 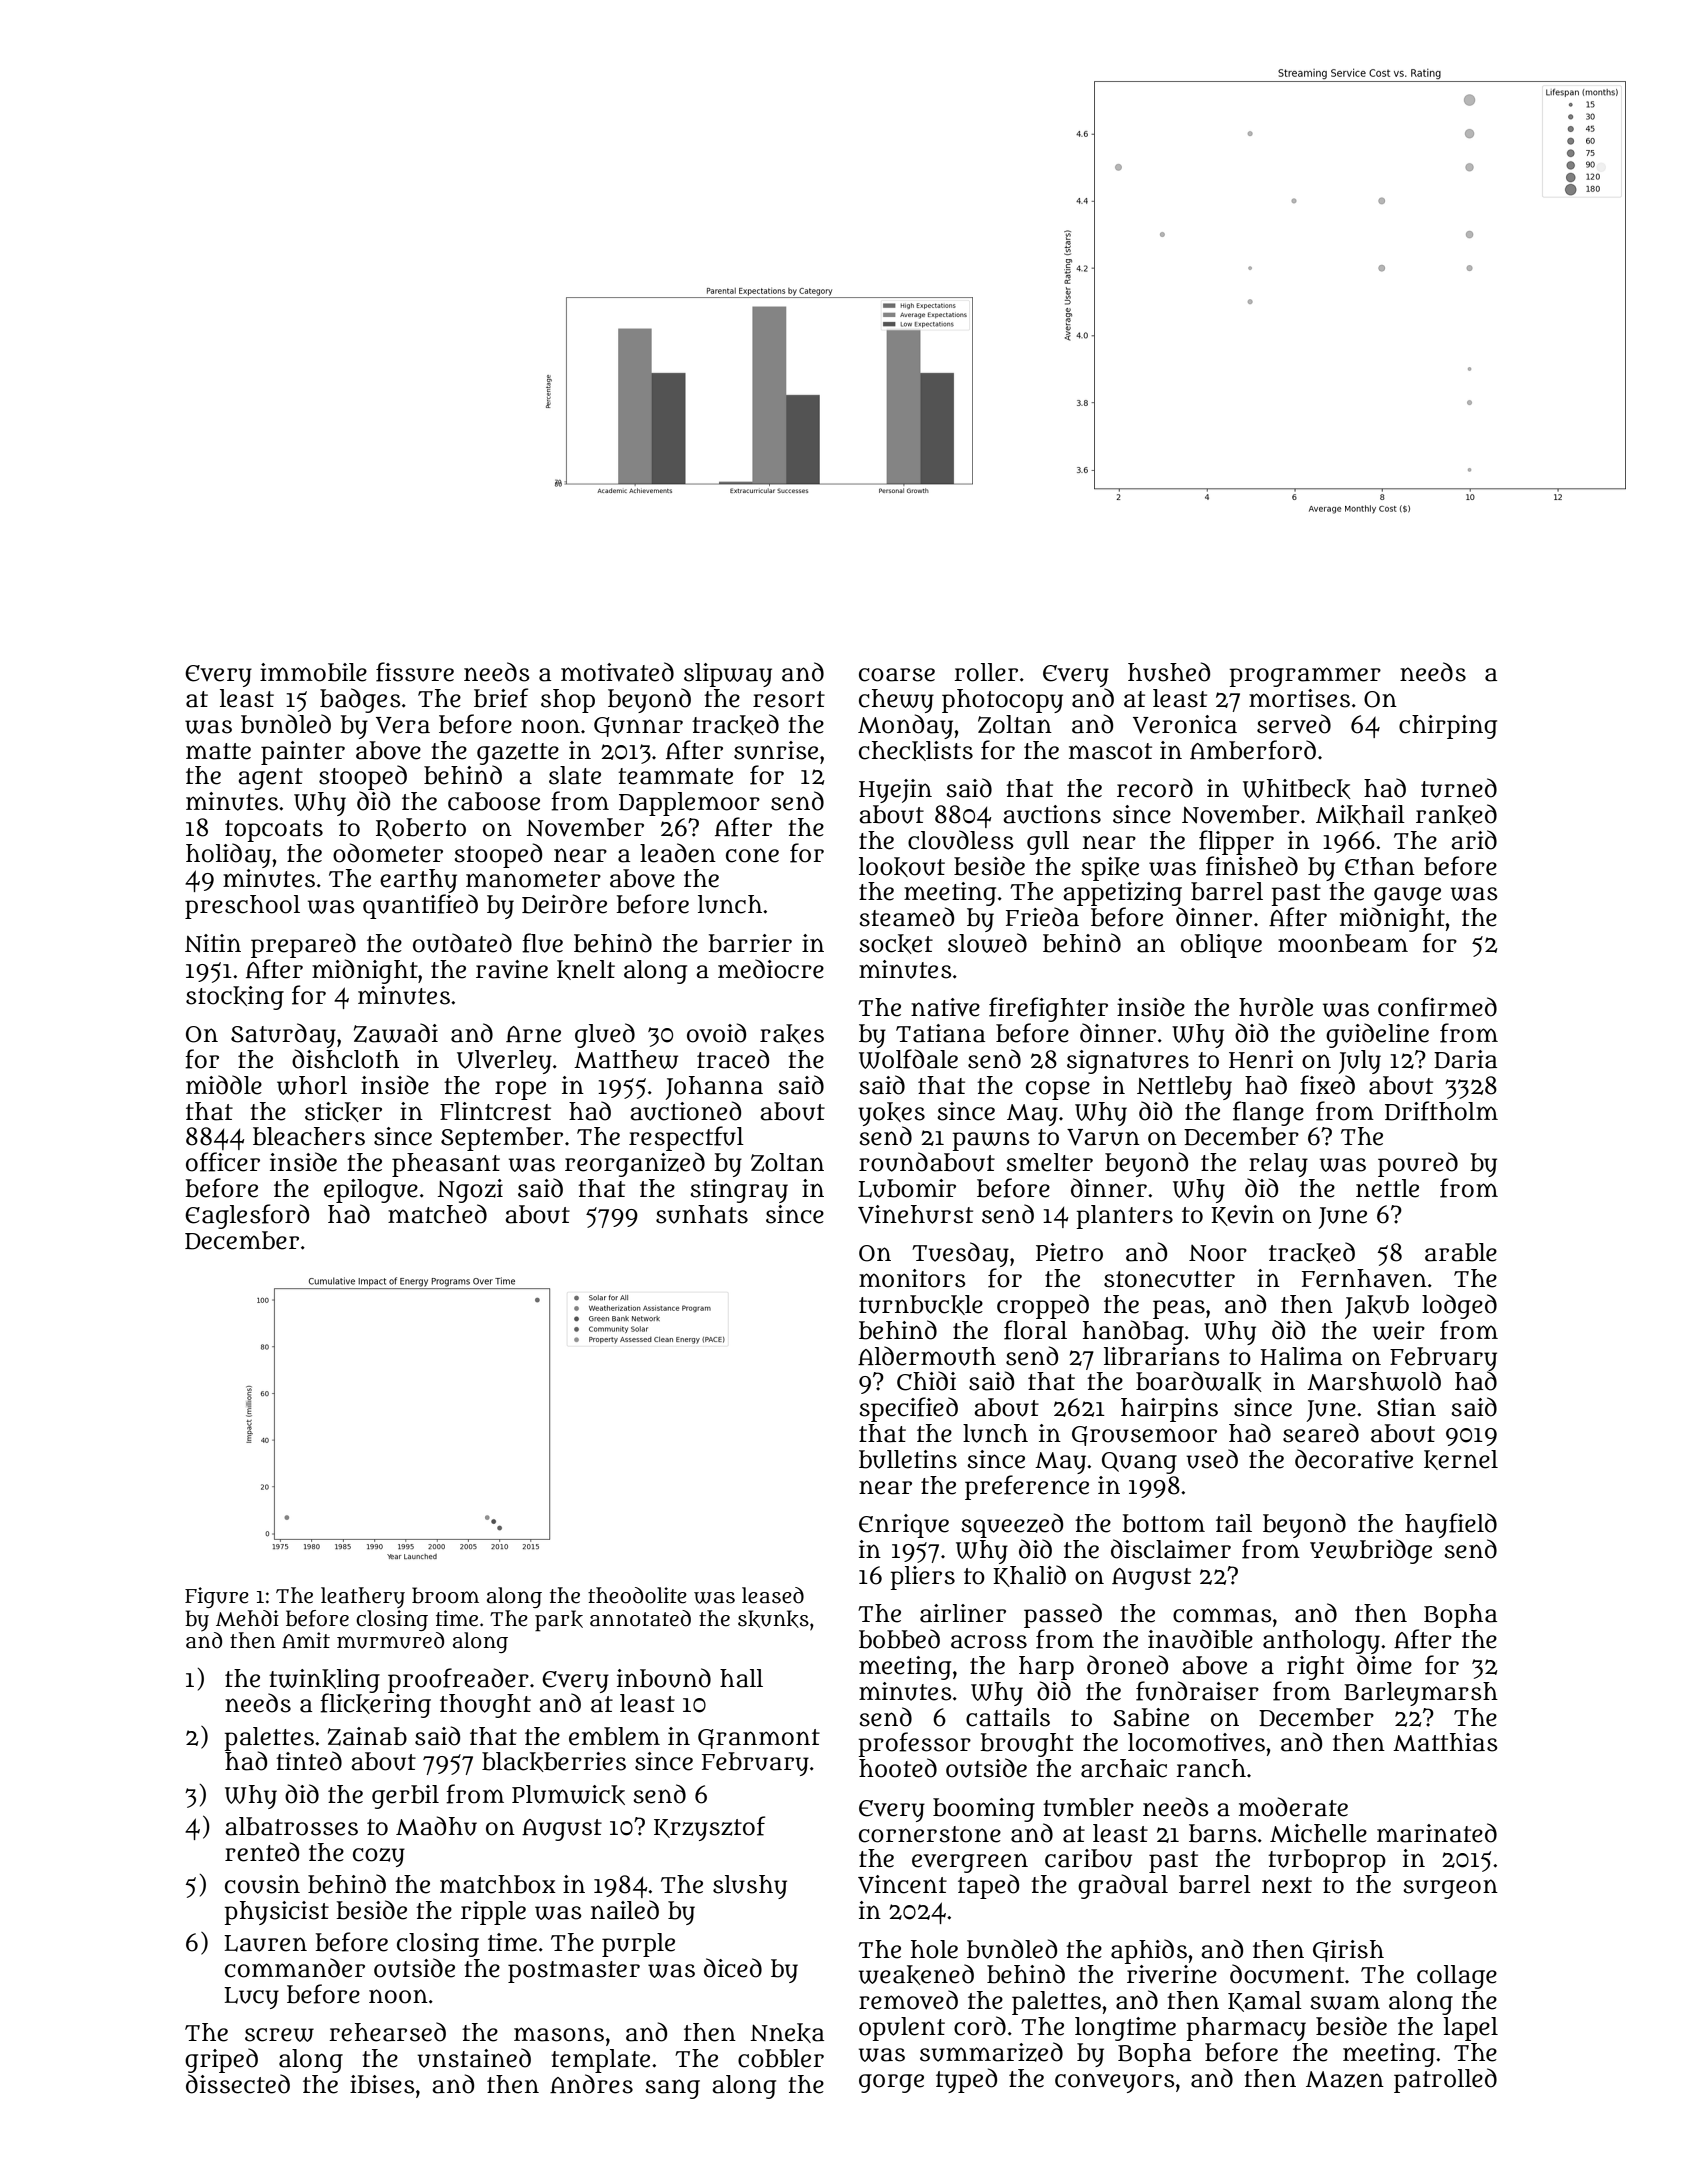 I want to click on broom, so click(x=445, y=1595).
